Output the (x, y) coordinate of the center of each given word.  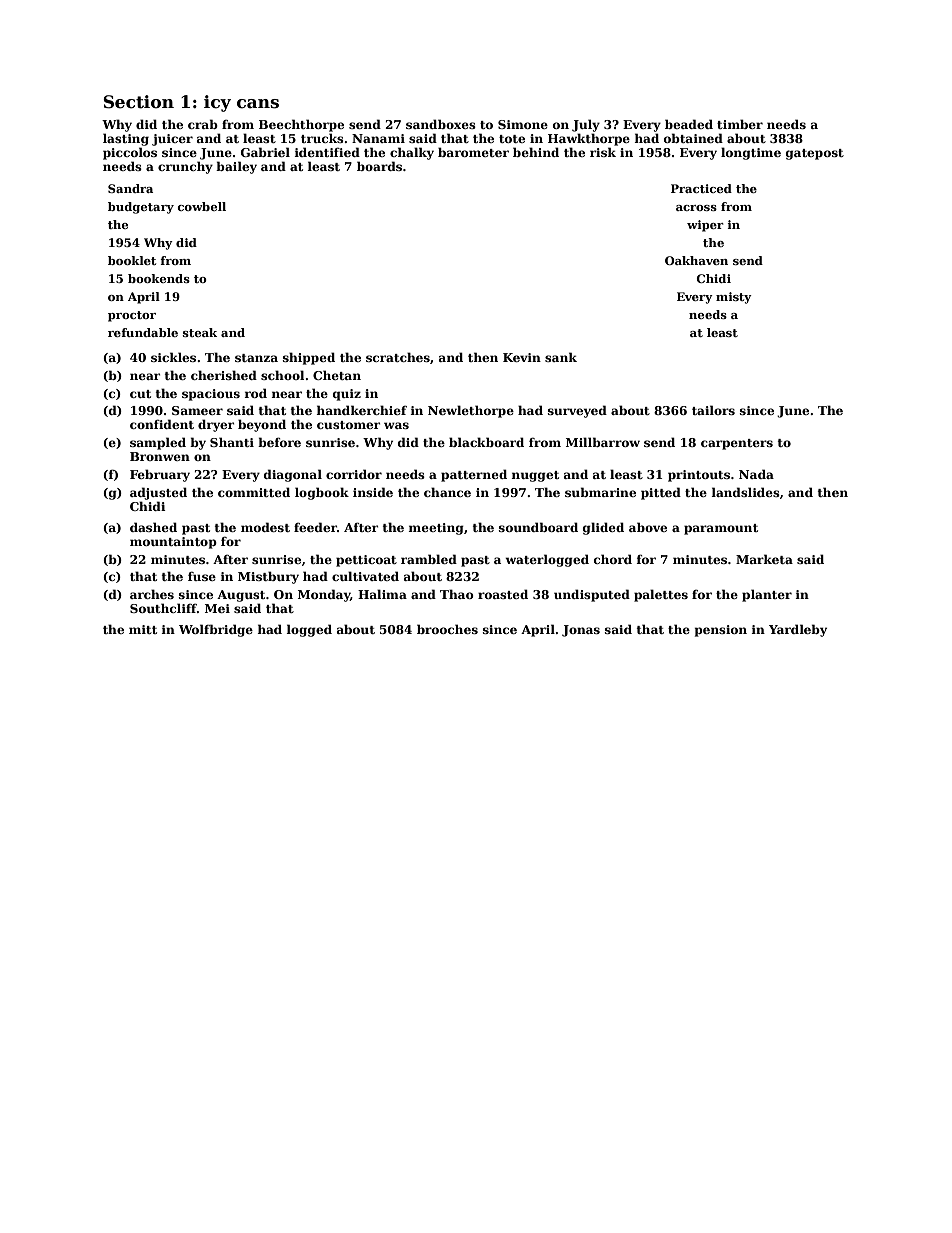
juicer (172, 140)
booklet (132, 260)
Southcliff (163, 608)
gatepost (815, 154)
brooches (447, 629)
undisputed (592, 595)
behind (536, 152)
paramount (721, 529)
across (696, 208)
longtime (751, 153)
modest (265, 527)
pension (721, 631)
